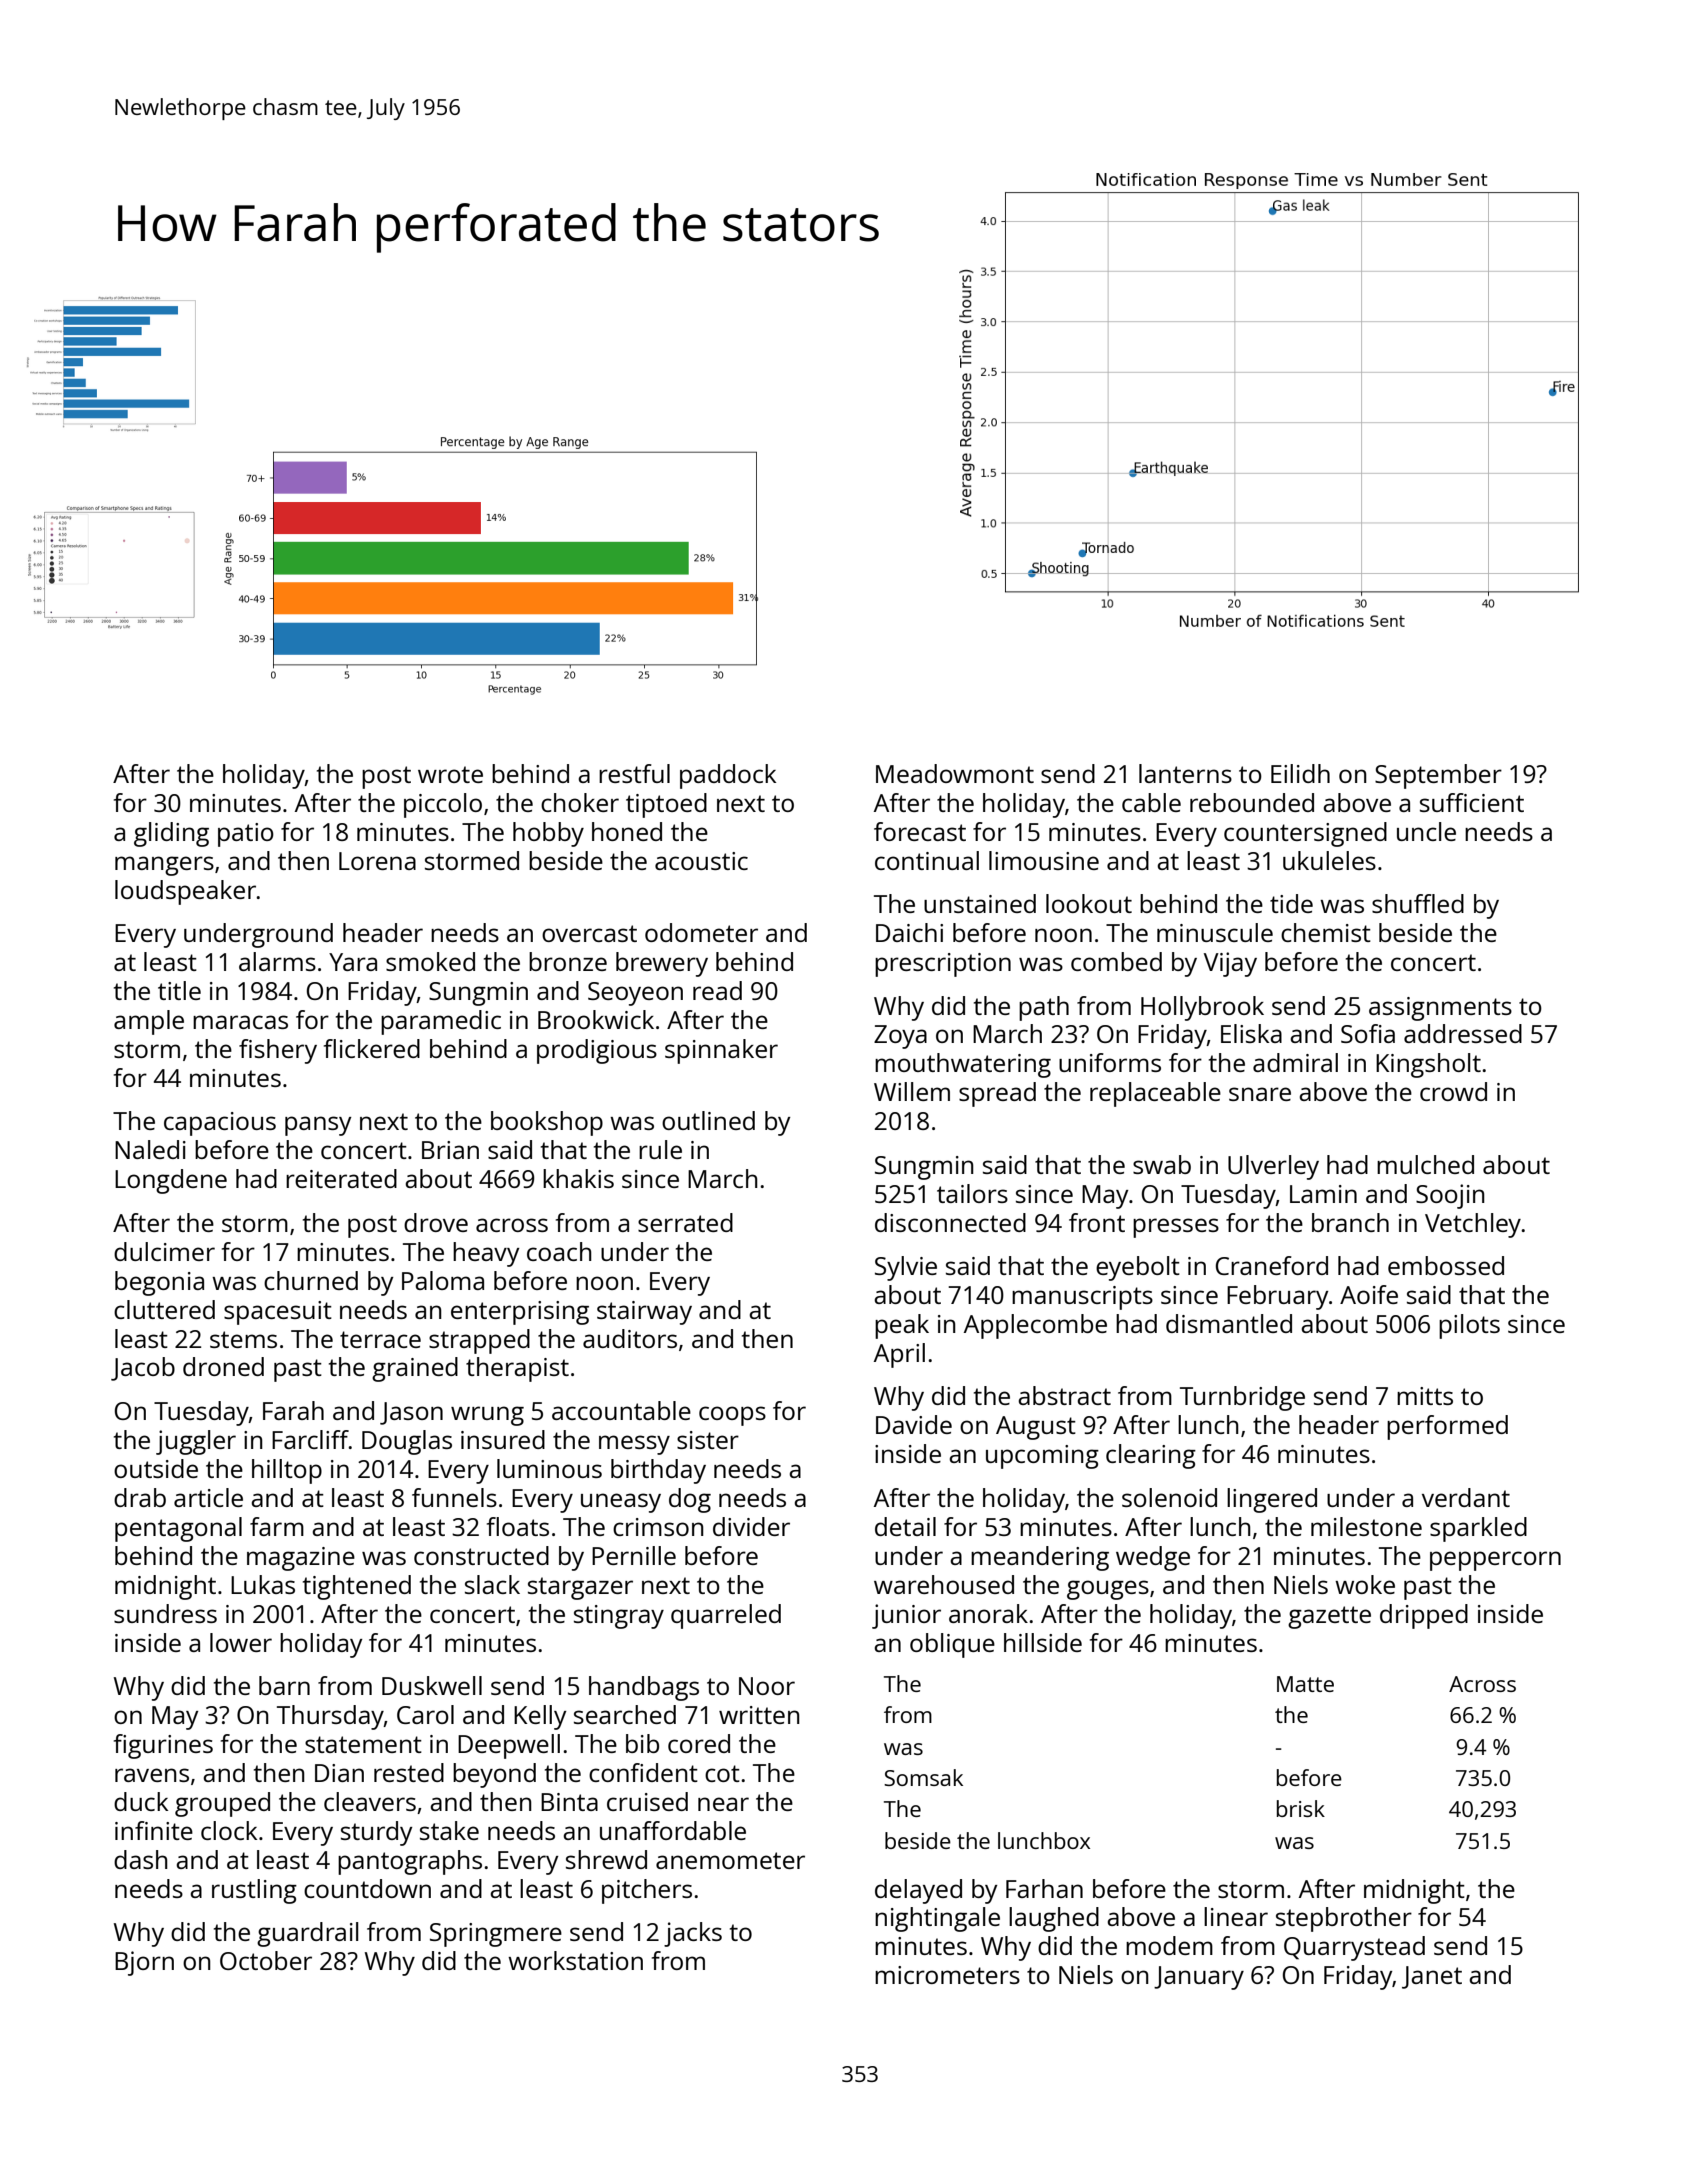 This screenshot has height=2178, width=1683. I want to click on stake, so click(449, 1830).
